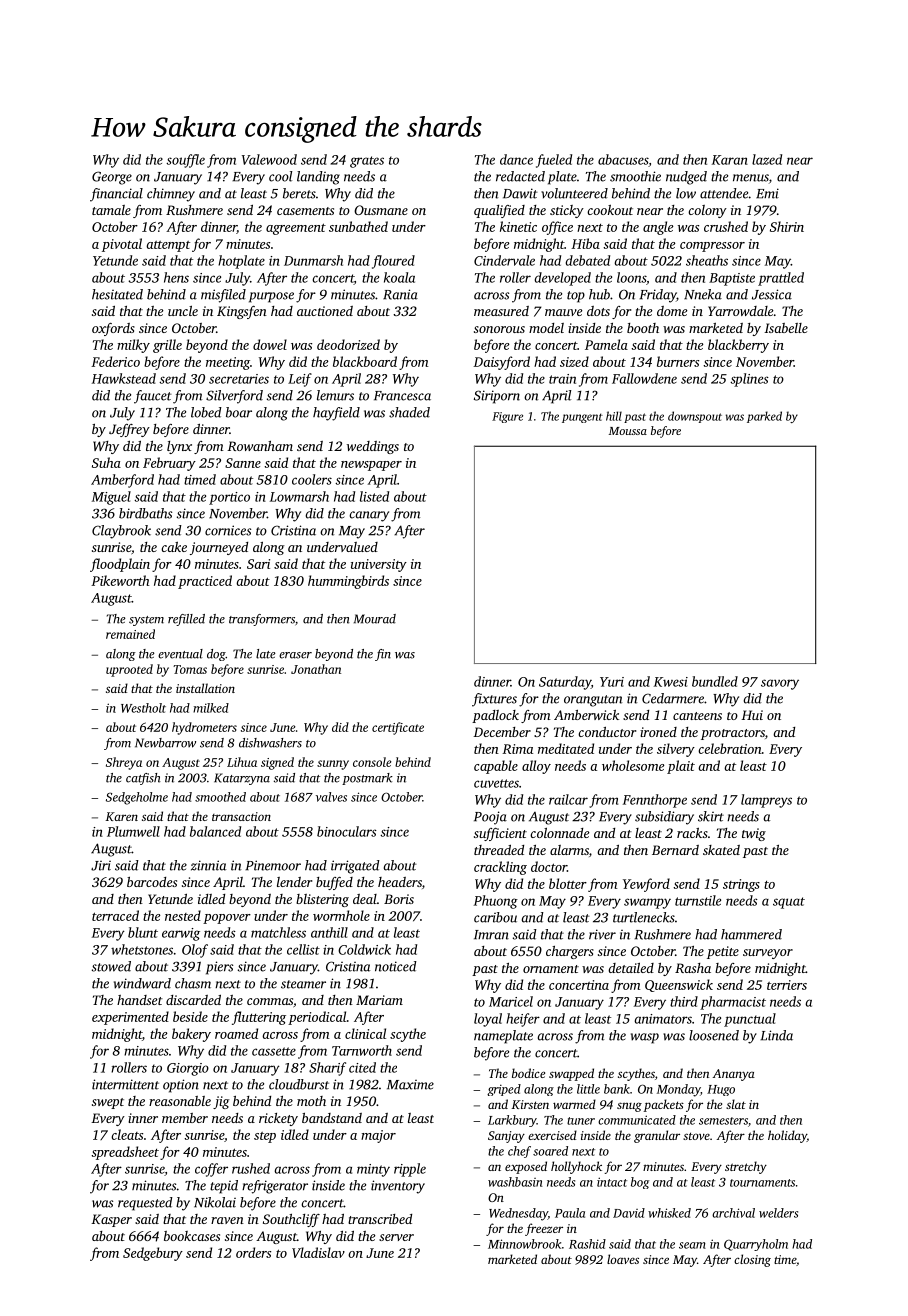  Describe the element at coordinates (265, 1137) in the screenshot. I see `step` at that location.
